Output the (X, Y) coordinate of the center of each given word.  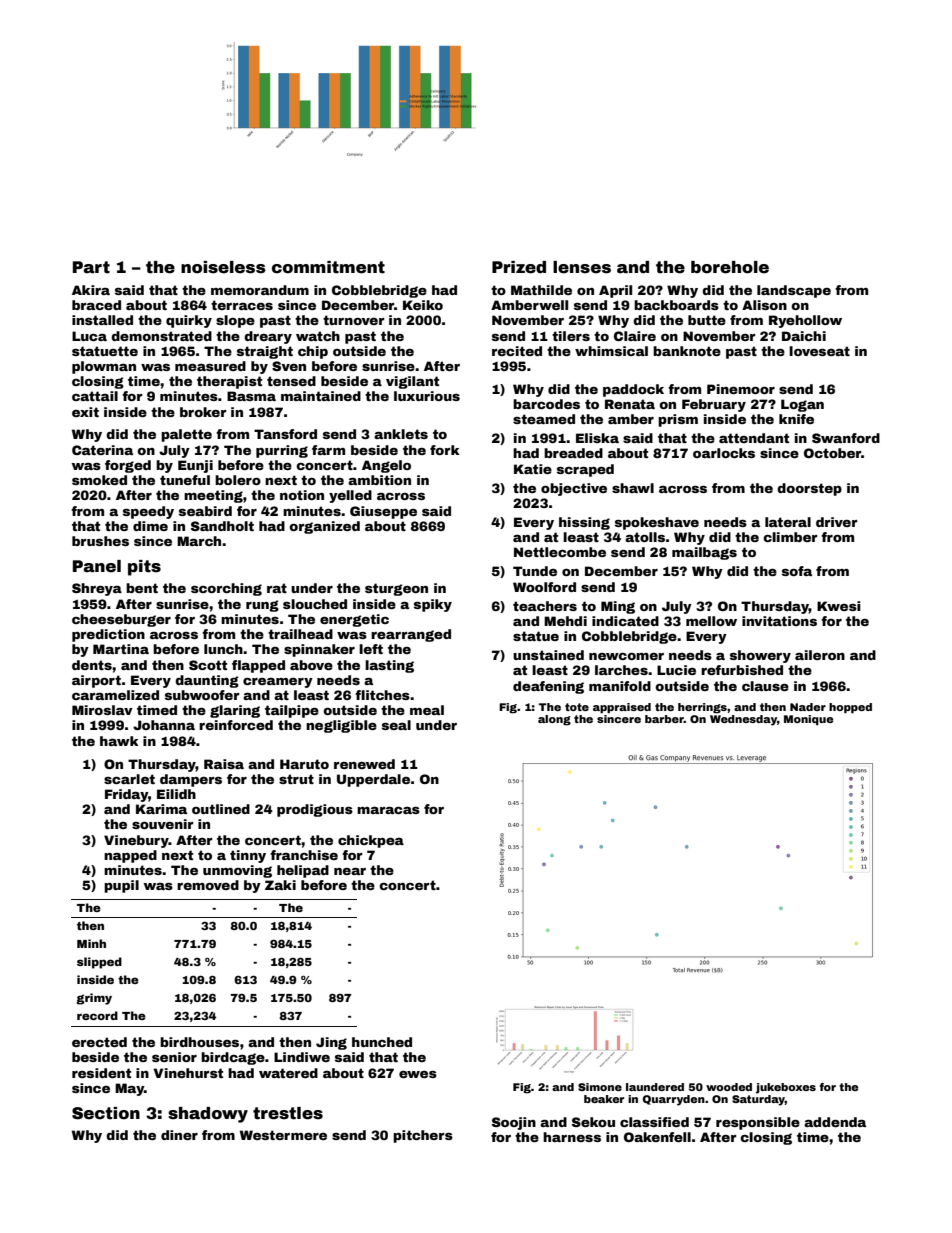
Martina (121, 649)
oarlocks (724, 453)
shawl (633, 488)
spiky (433, 605)
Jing (331, 1043)
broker (203, 412)
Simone (600, 1087)
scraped (585, 470)
